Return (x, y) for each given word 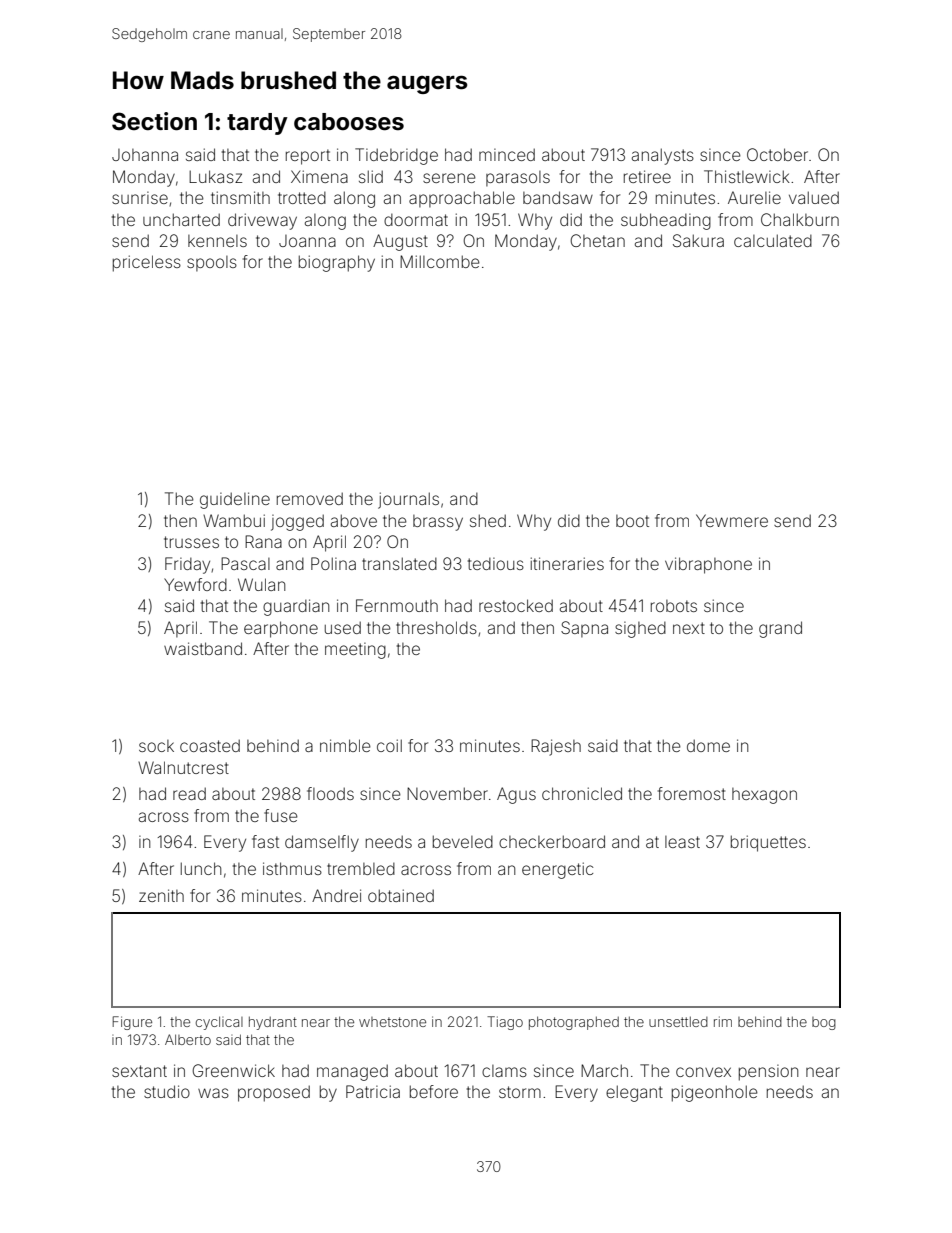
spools (212, 263)
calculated (773, 240)
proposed (274, 1093)
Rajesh (556, 747)
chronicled (582, 793)
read (189, 793)
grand (780, 629)
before (434, 1091)
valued (814, 197)
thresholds (436, 627)
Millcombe (440, 261)
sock (156, 746)
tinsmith (240, 197)
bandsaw (558, 197)
